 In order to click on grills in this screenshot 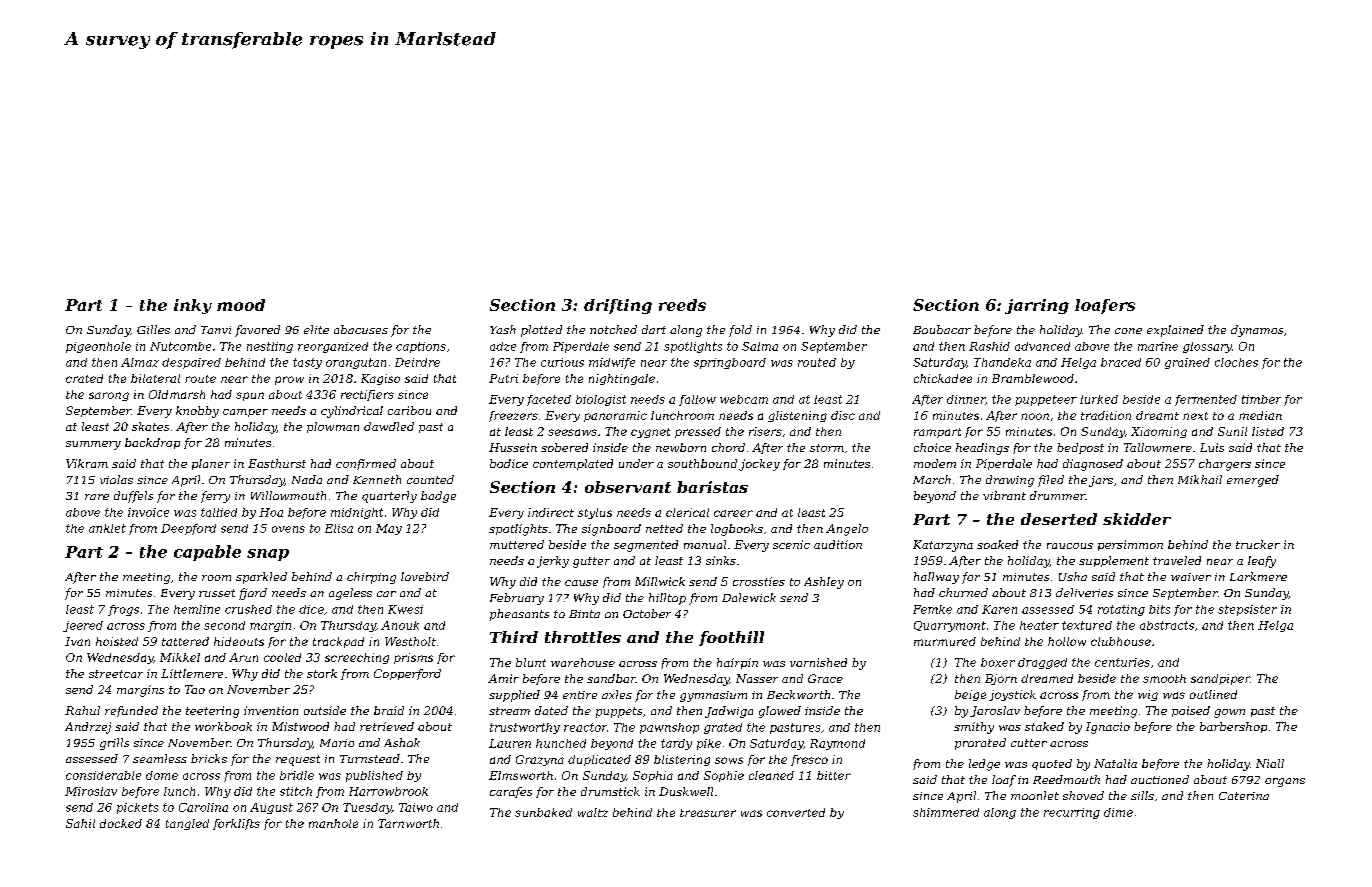, I will do `click(114, 744)`.
